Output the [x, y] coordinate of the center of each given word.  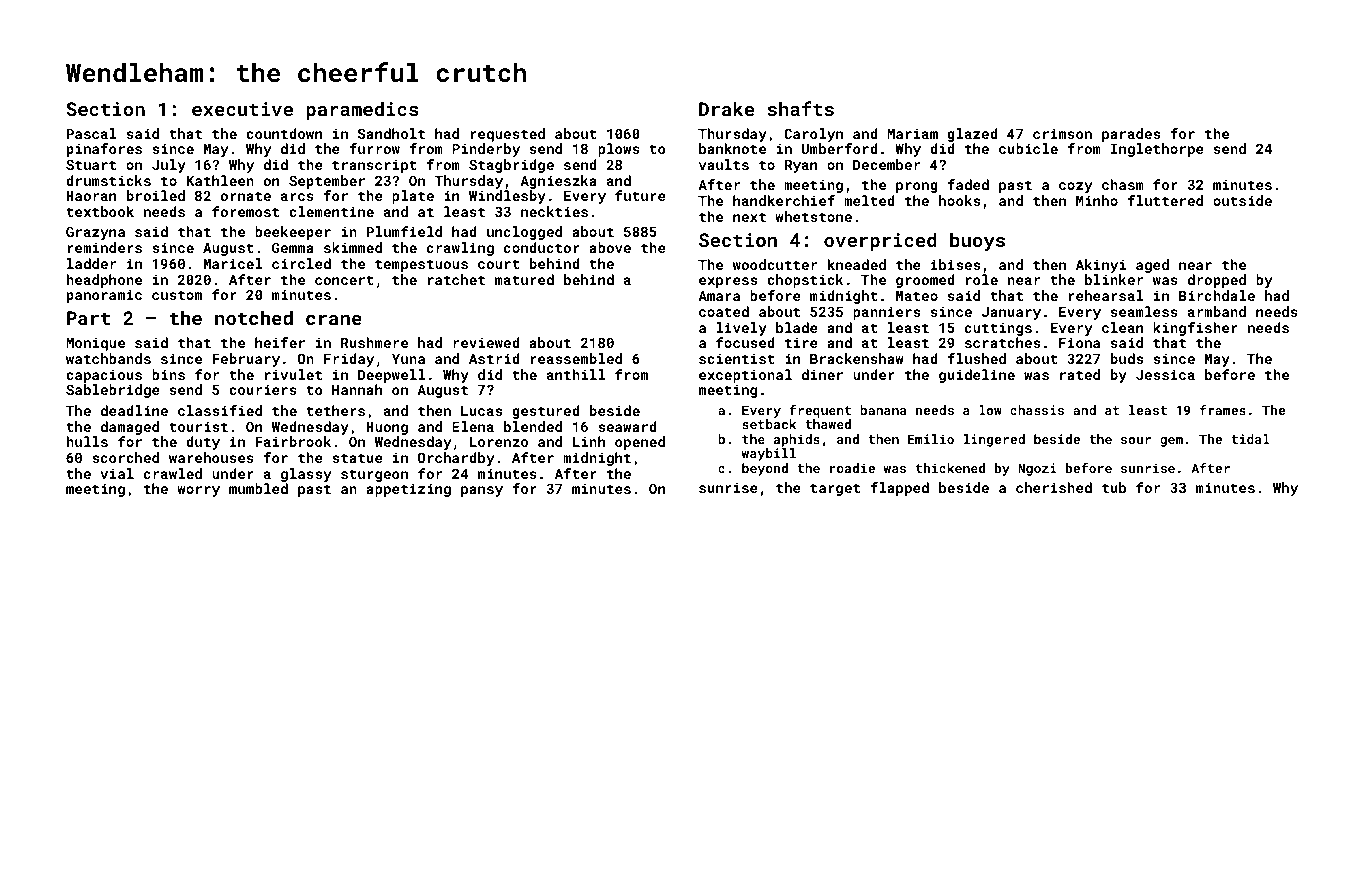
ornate [246, 196]
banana [883, 410]
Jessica [1165, 374]
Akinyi [1101, 266]
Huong [387, 428]
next [749, 217]
